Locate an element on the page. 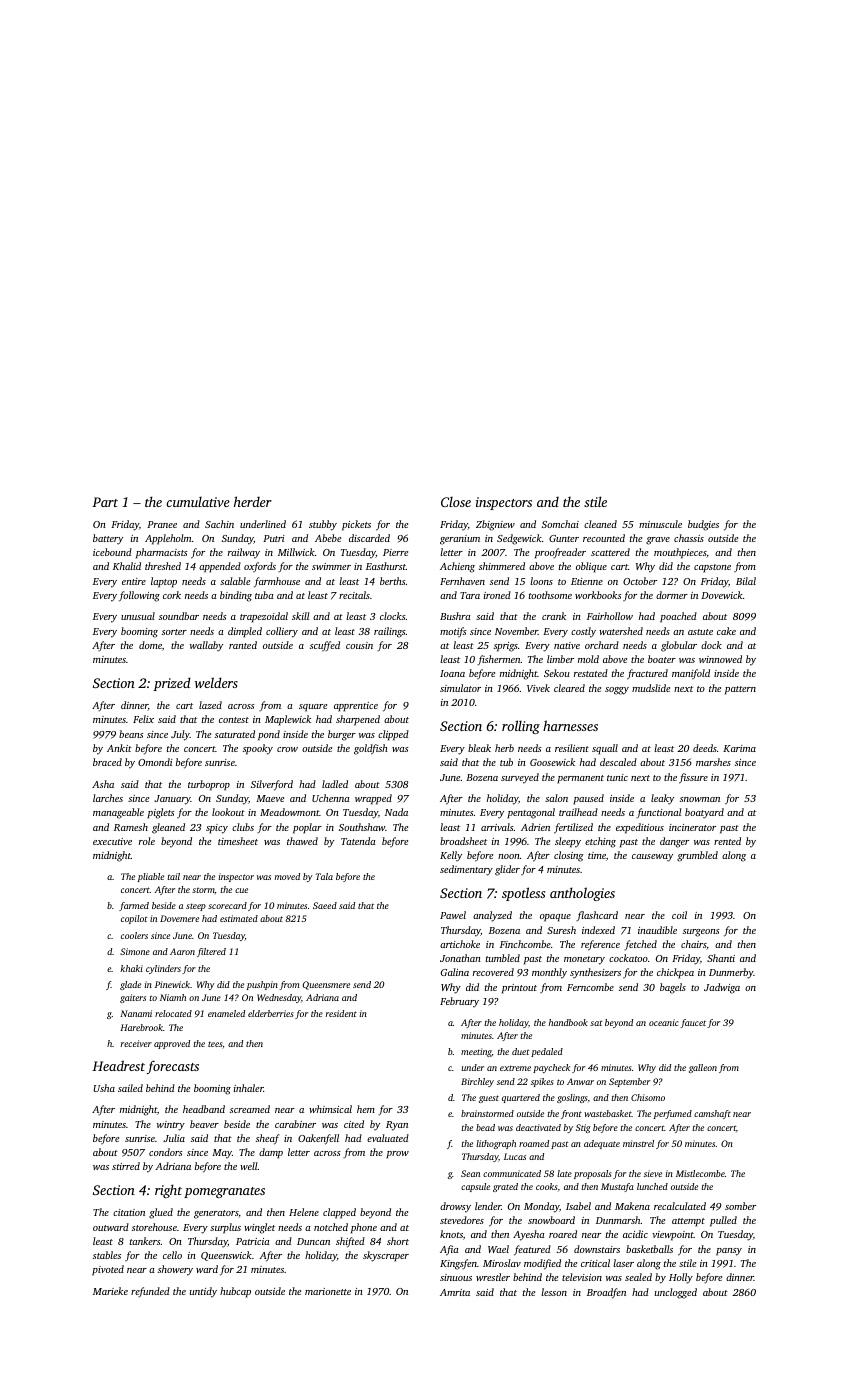  hubcap is located at coordinates (235, 1292).
